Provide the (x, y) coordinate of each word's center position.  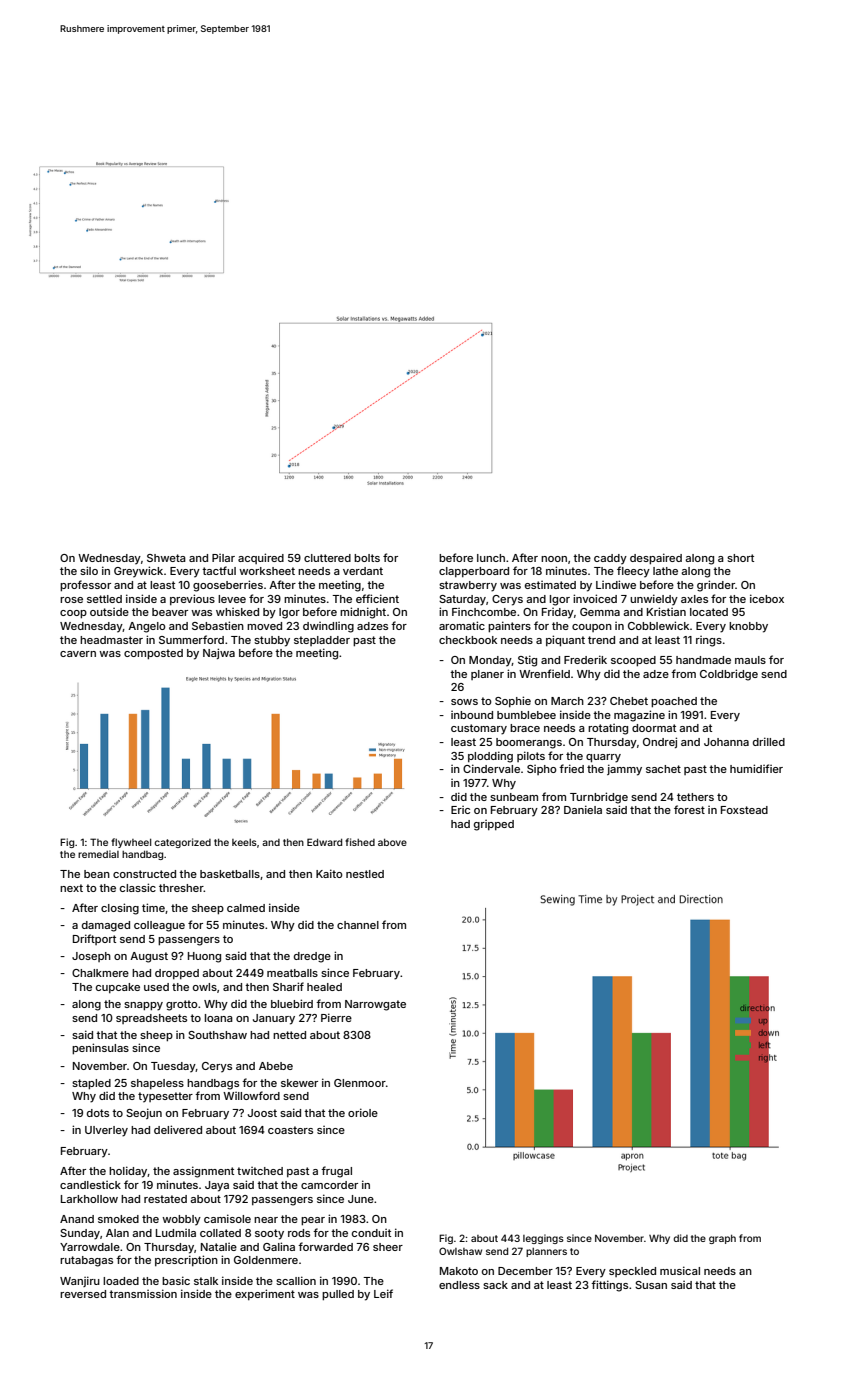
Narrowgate (375, 1005)
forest (689, 809)
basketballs (230, 874)
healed (324, 987)
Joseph (91, 957)
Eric (460, 810)
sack (495, 1285)
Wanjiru (80, 1281)
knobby (748, 627)
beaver (170, 612)
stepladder (322, 641)
